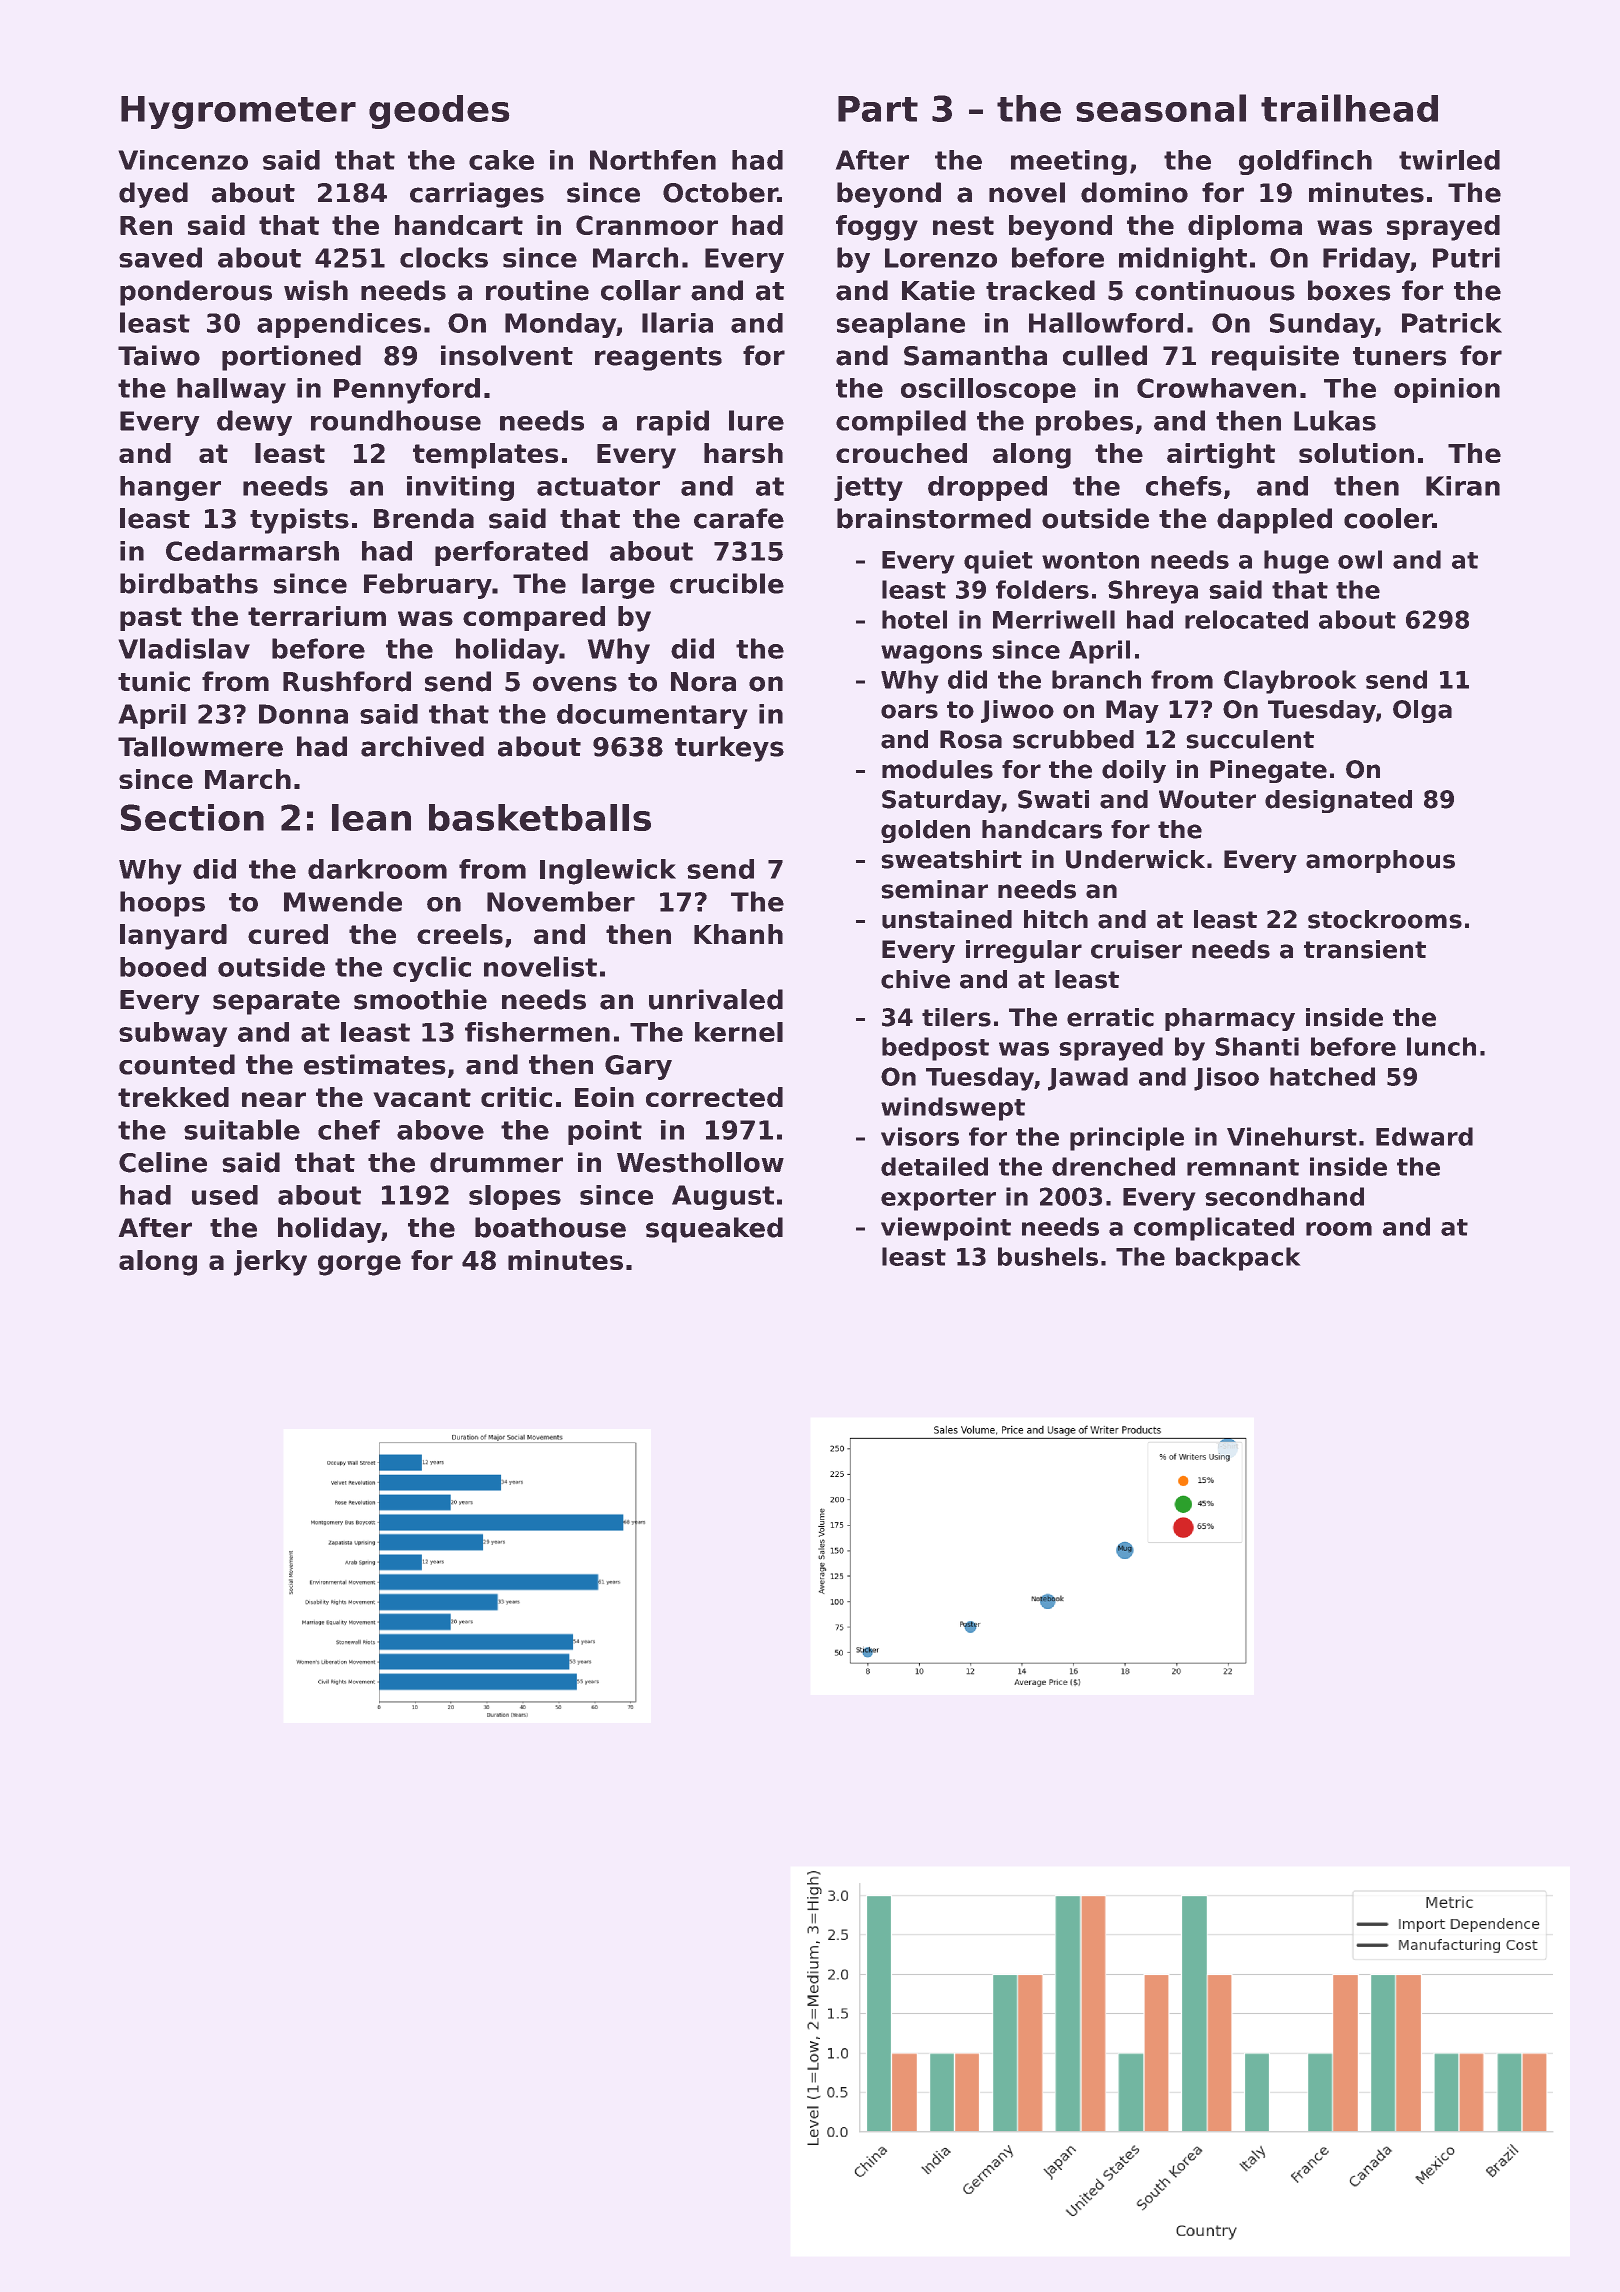  I want to click on Crowhaven, so click(1216, 388).
